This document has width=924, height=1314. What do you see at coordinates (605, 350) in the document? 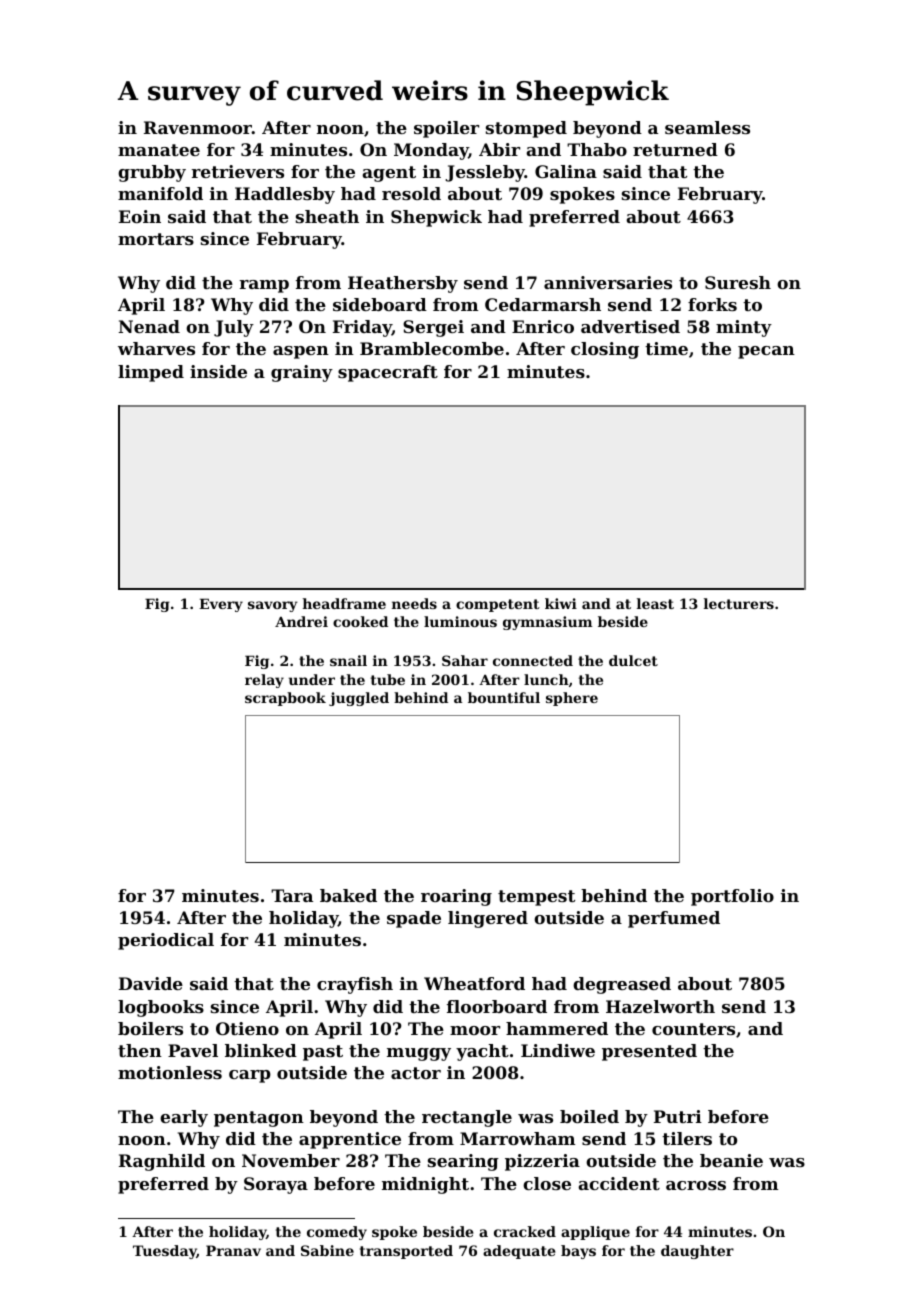
I see `closing` at bounding box center [605, 350].
